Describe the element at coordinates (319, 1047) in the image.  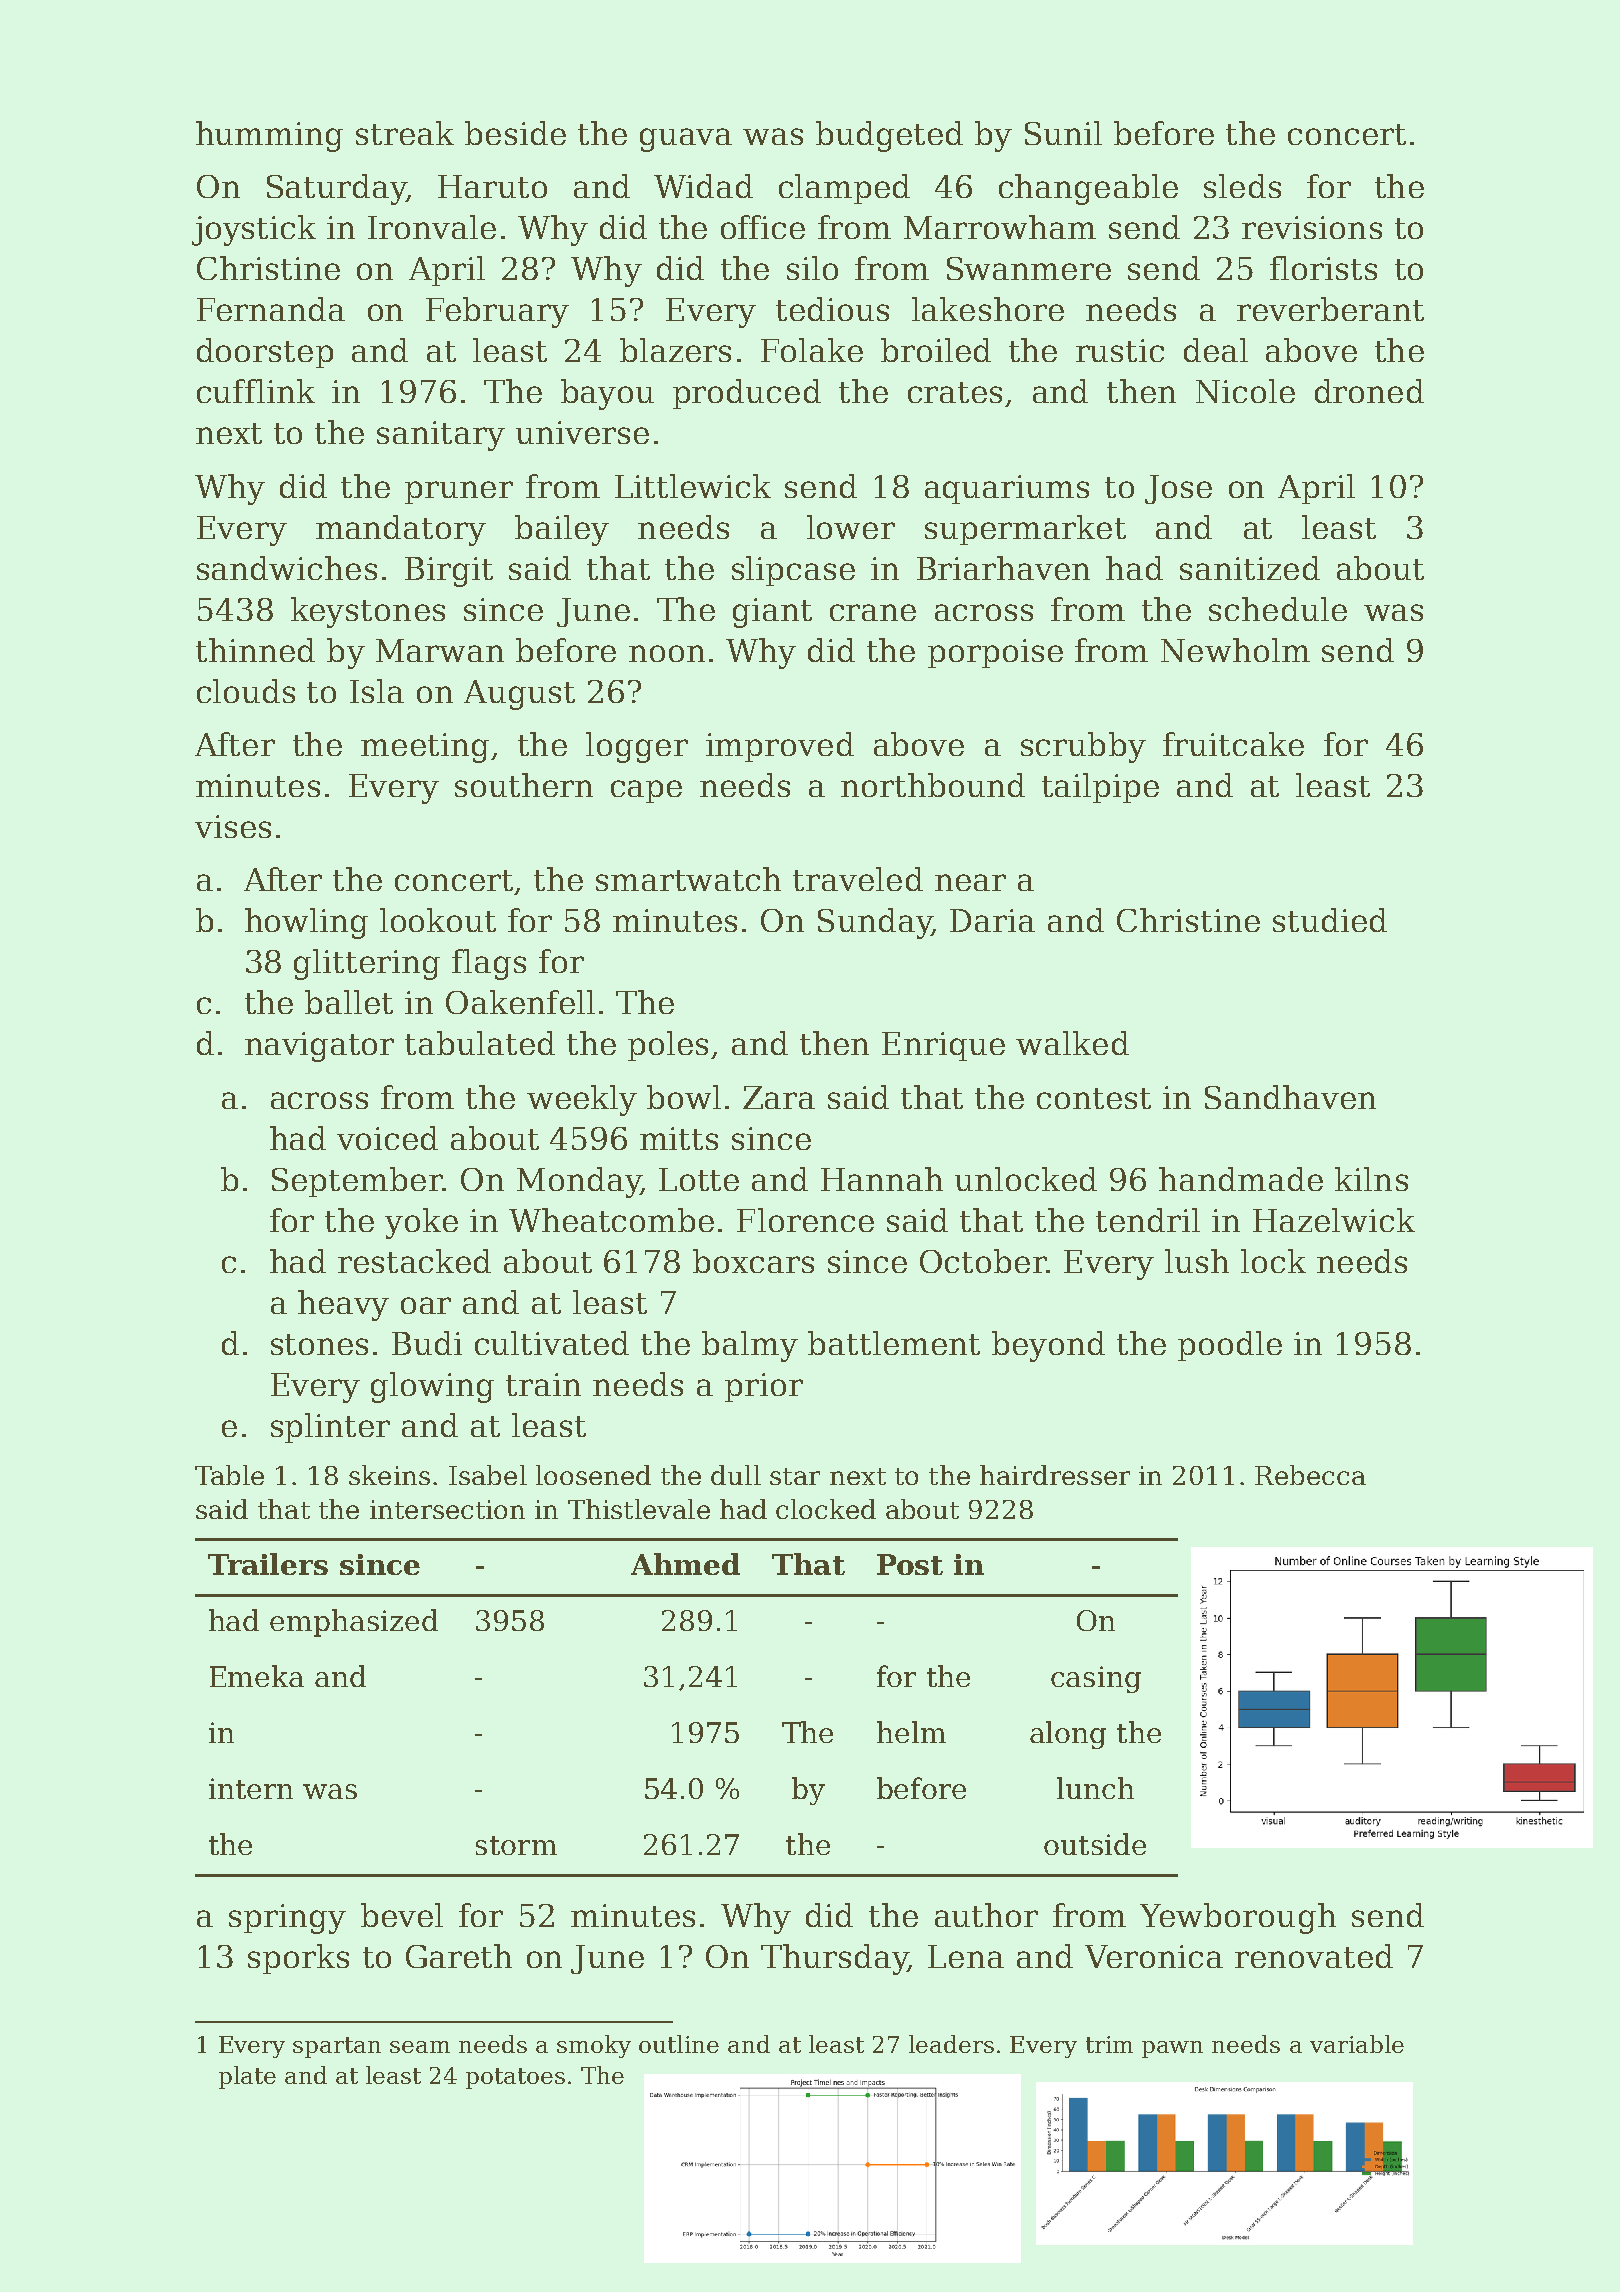
I see `navigator` at that location.
